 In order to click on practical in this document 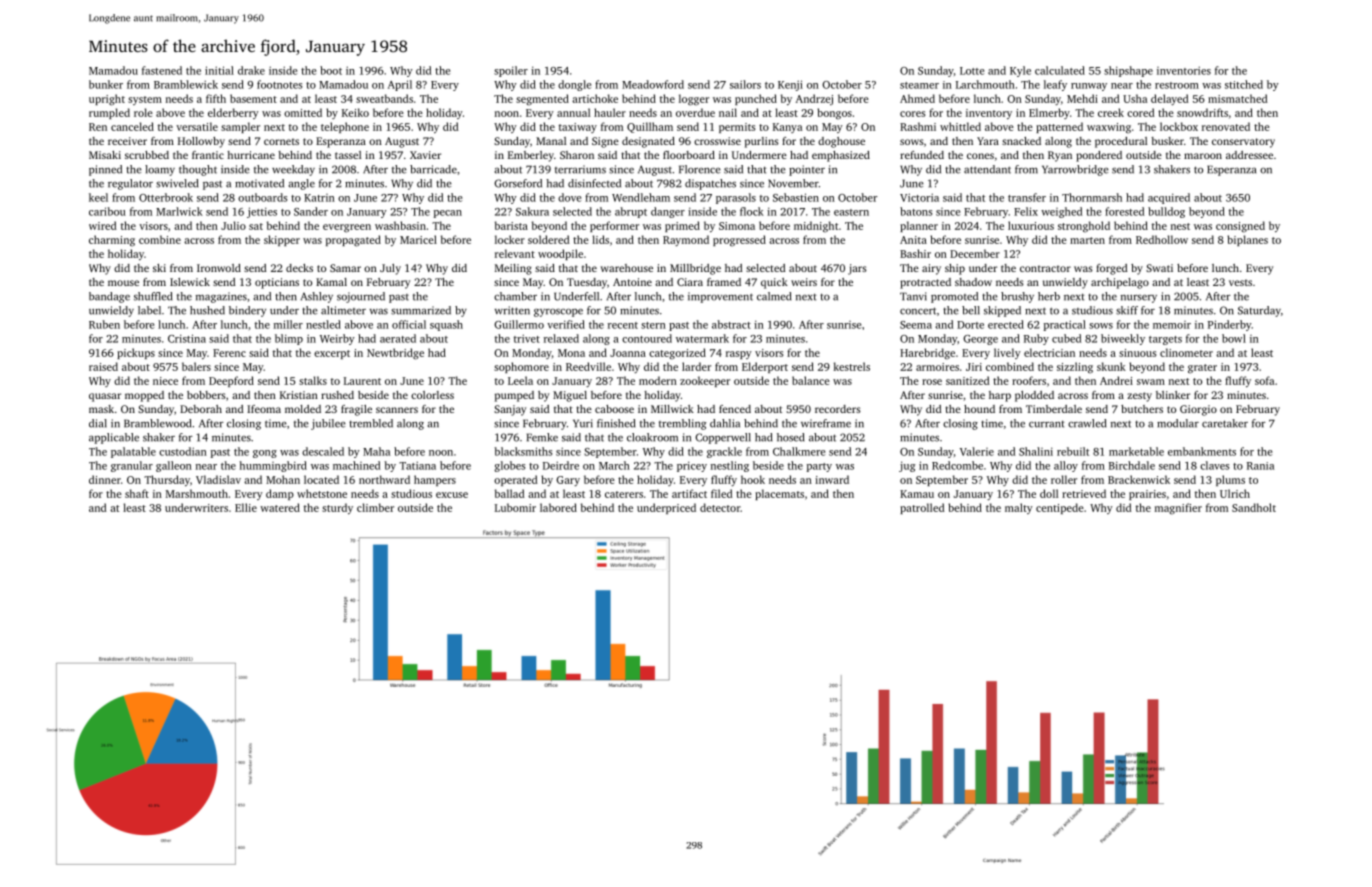, I will do `click(1065, 325)`.
